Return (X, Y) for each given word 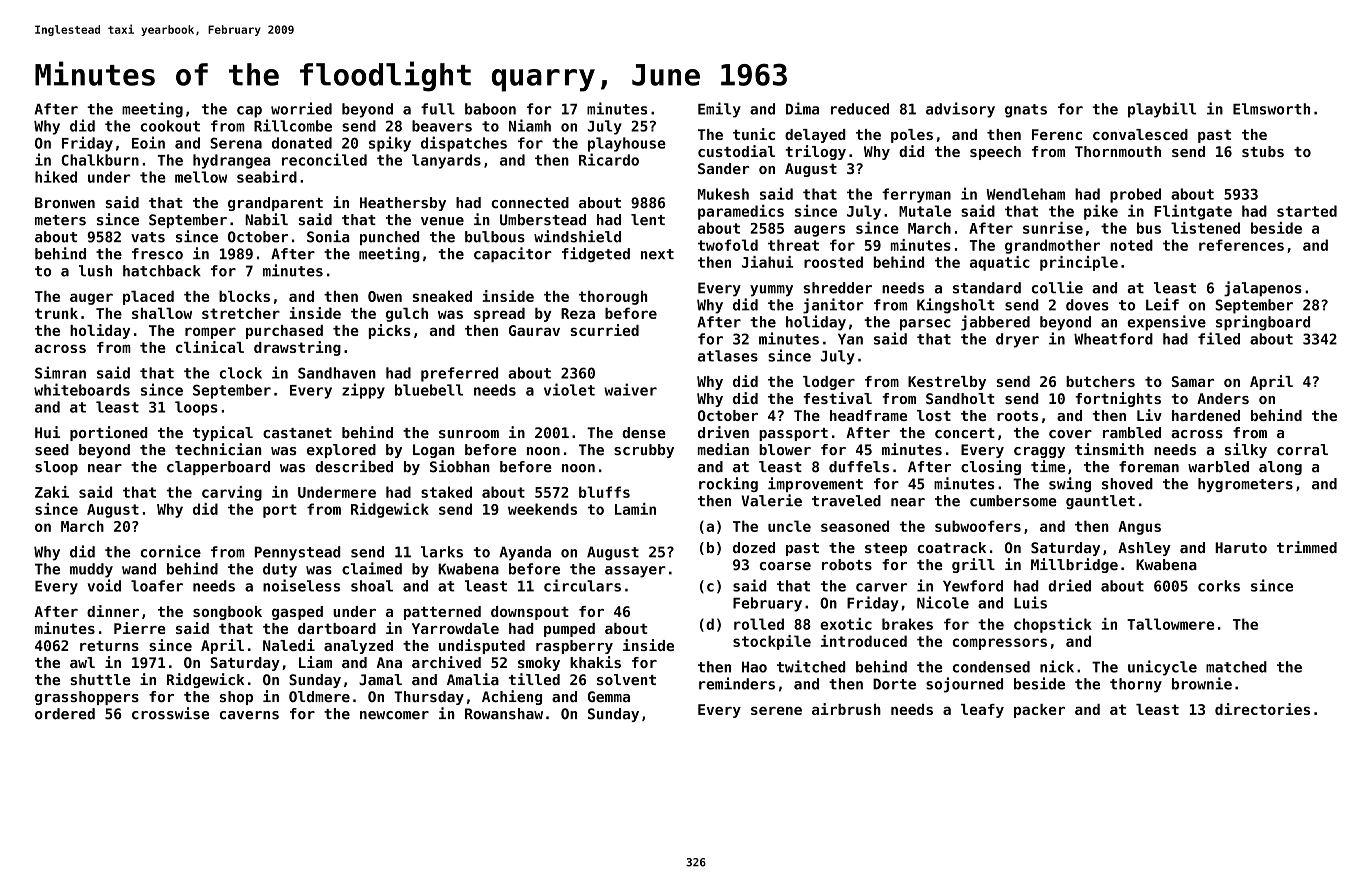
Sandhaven (337, 373)
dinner (113, 611)
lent (648, 220)
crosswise (170, 713)
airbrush (846, 709)
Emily (719, 110)
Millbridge (1074, 565)
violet (569, 389)
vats (148, 237)
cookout (170, 126)
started (1307, 211)
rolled (759, 624)
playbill (1162, 110)
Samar (1193, 381)
